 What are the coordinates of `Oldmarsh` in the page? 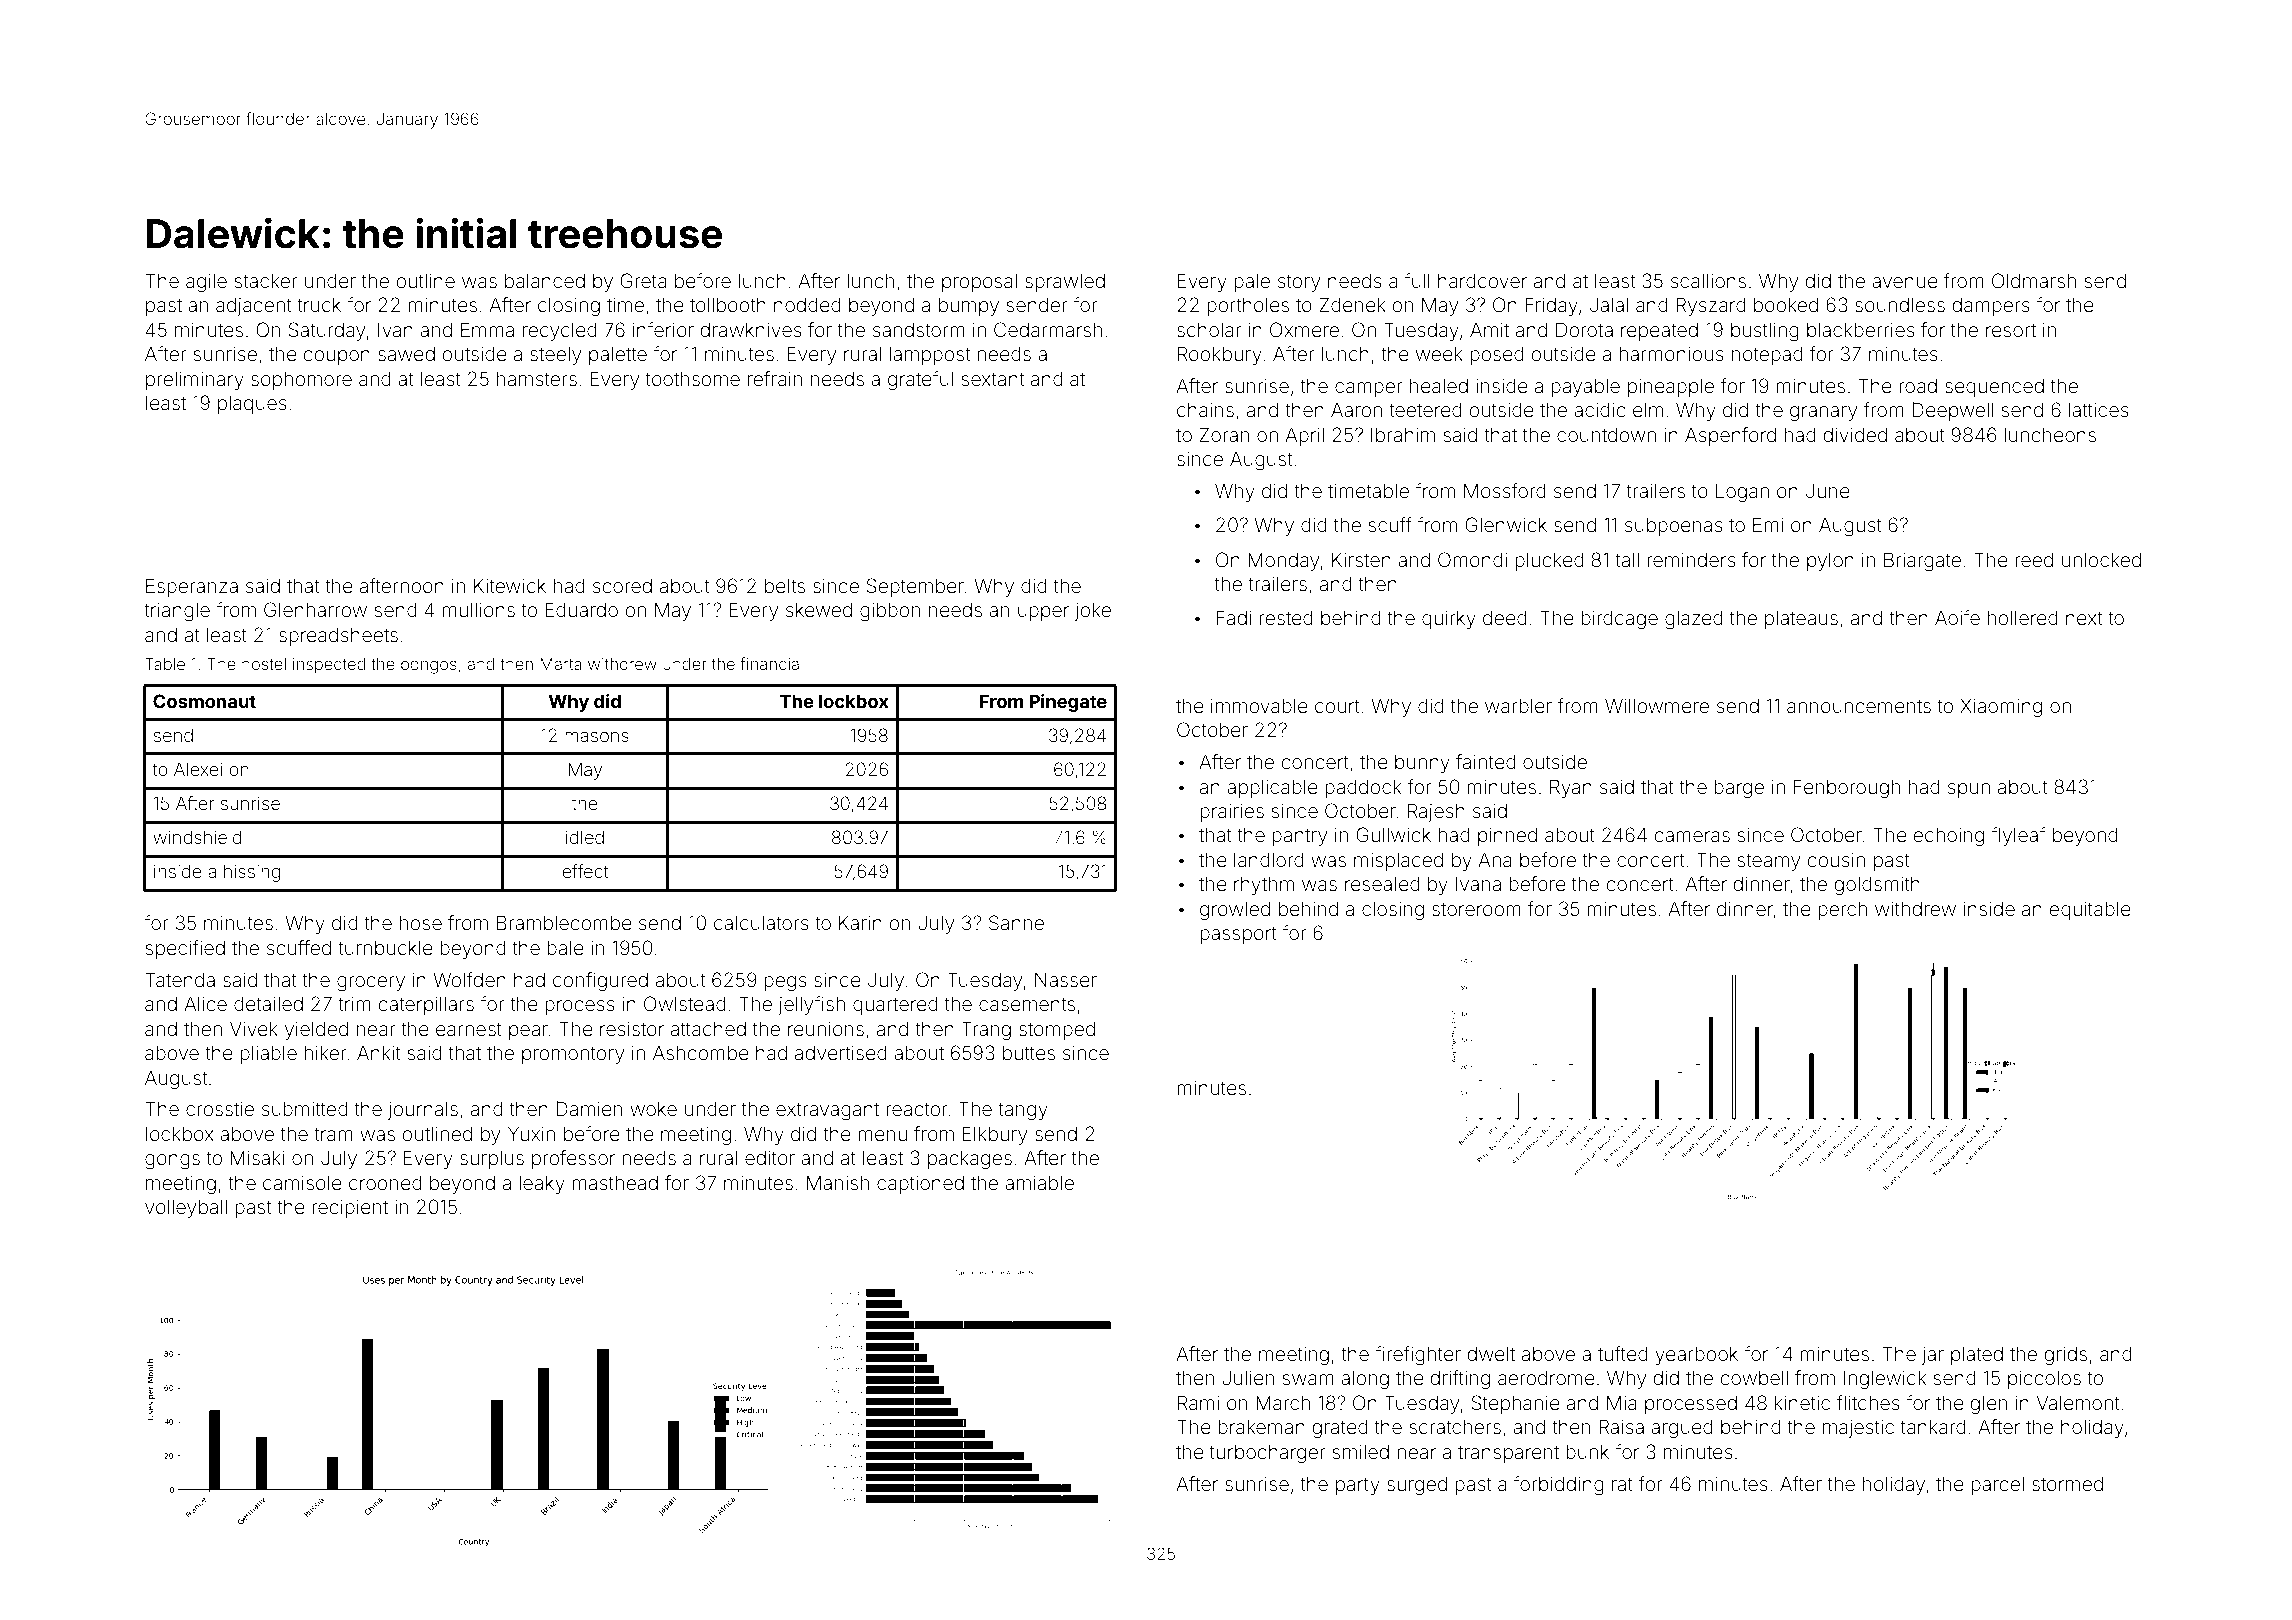 It's located at (2034, 280).
